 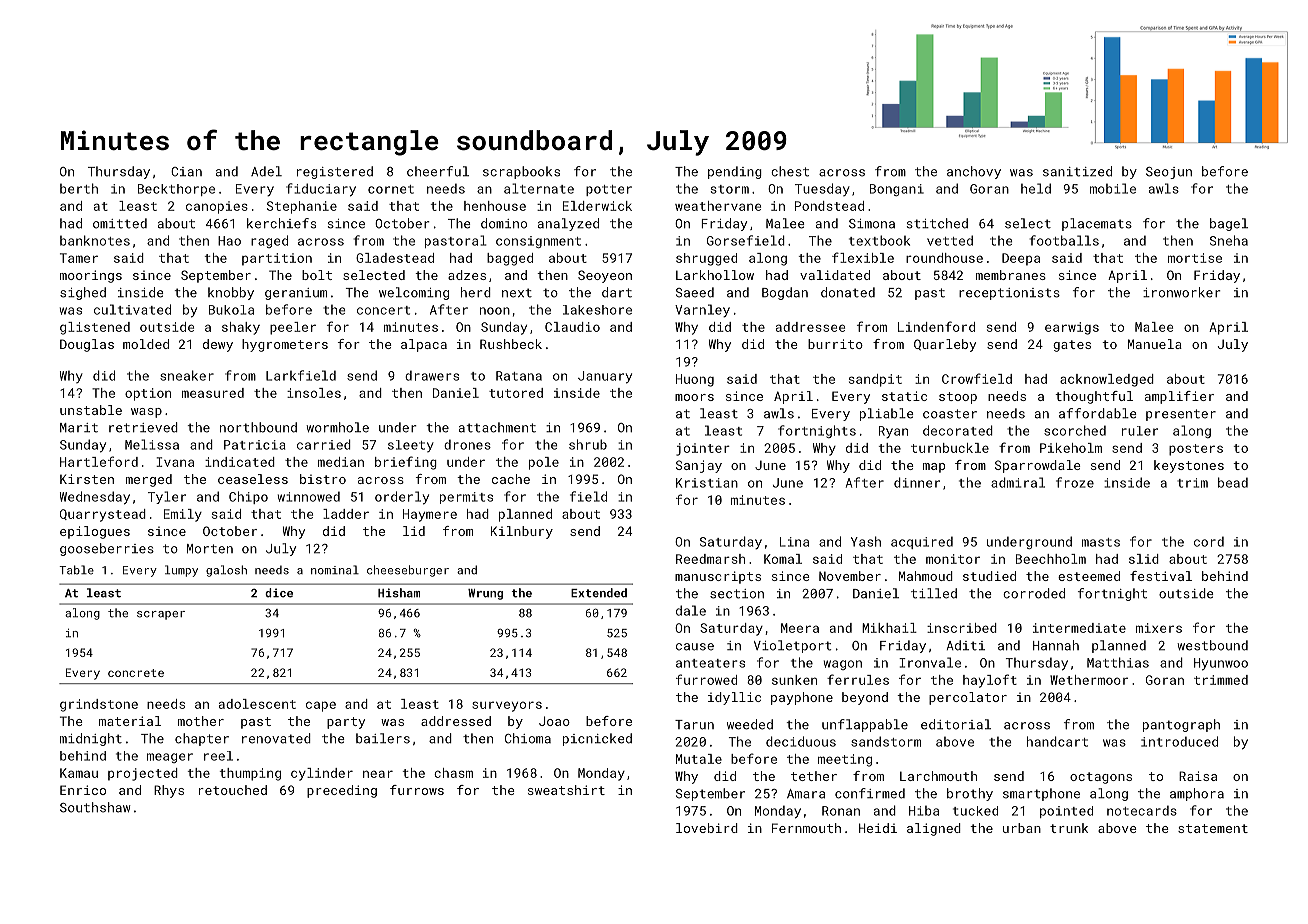 What do you see at coordinates (314, 393) in the screenshot?
I see `insoles` at bounding box center [314, 393].
